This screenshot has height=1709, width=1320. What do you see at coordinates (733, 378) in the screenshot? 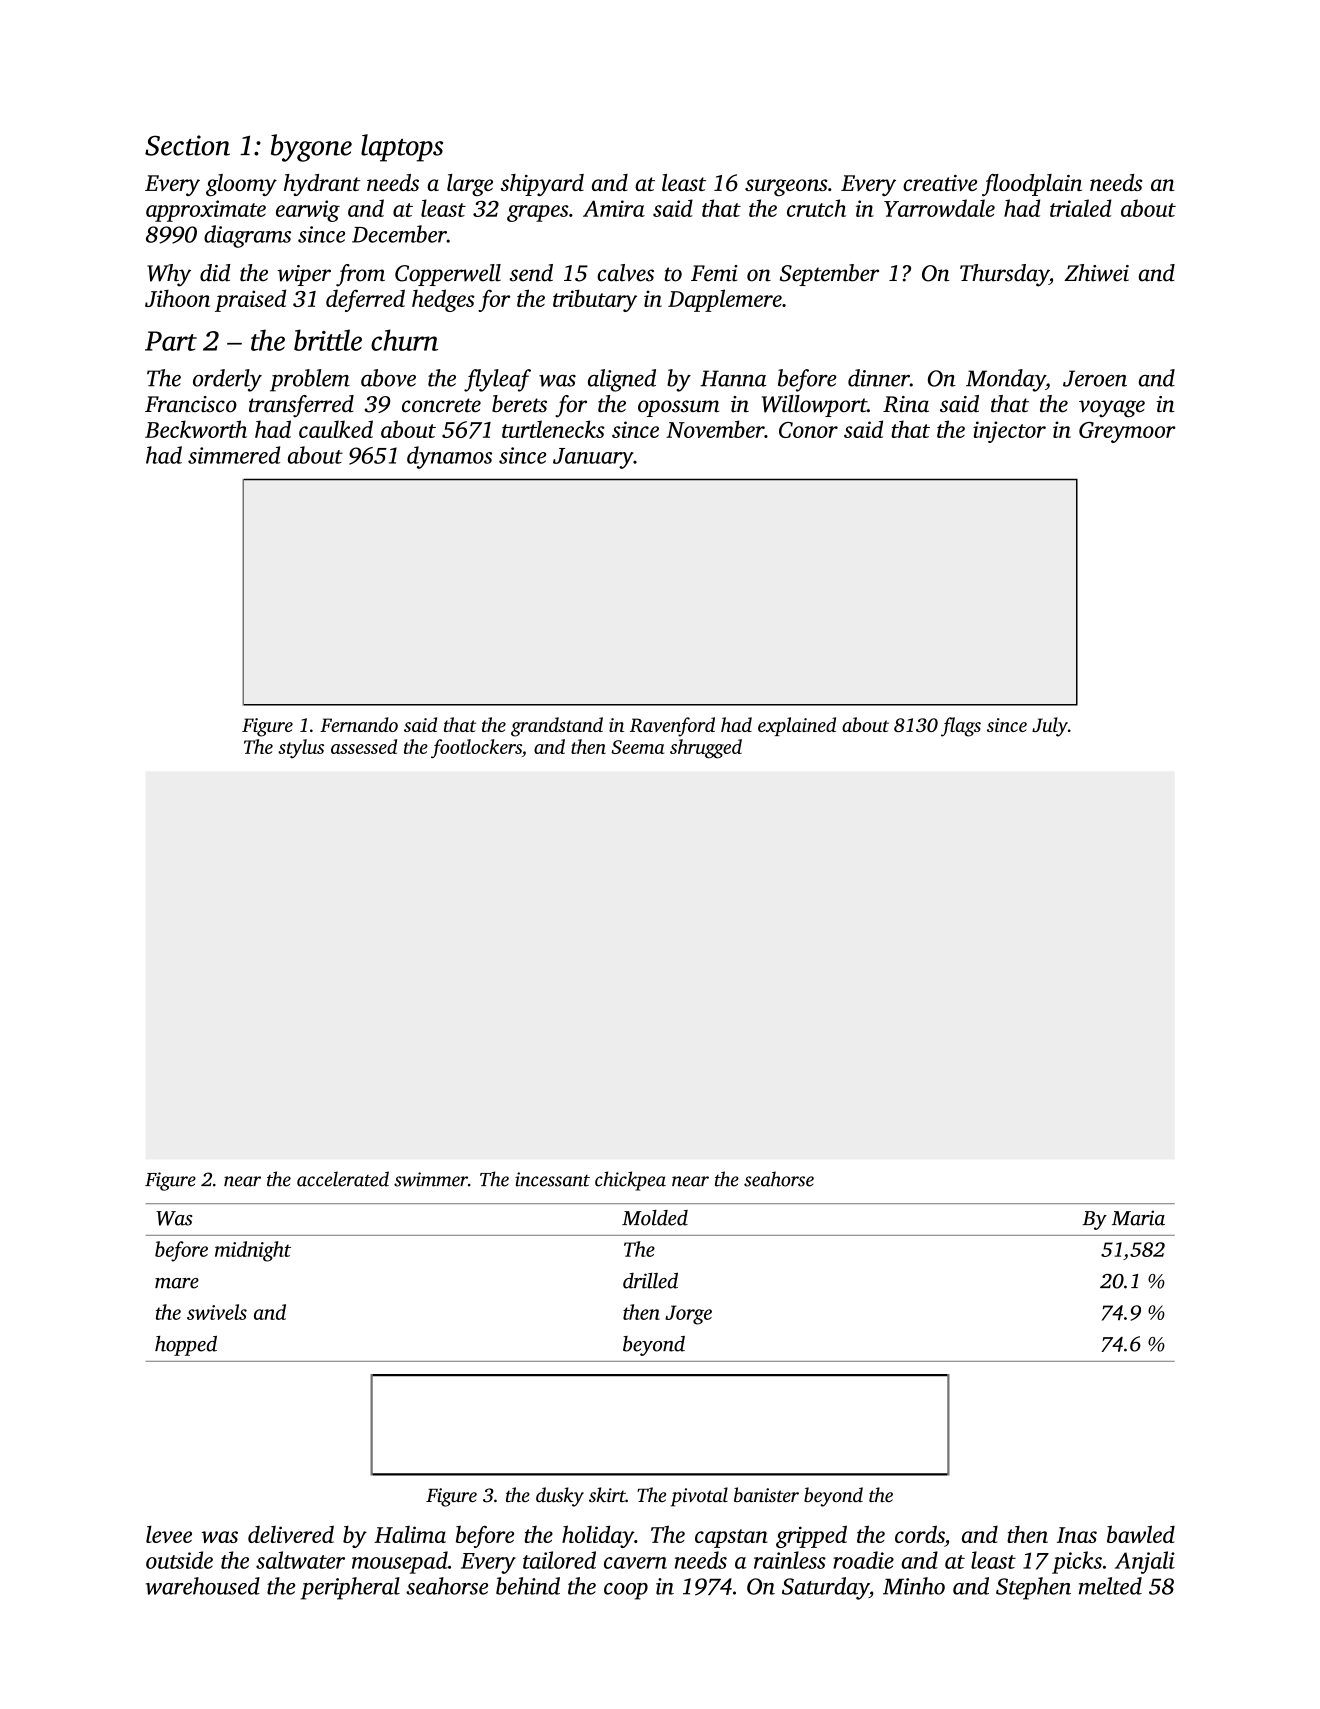
I see `Hanna` at bounding box center [733, 378].
